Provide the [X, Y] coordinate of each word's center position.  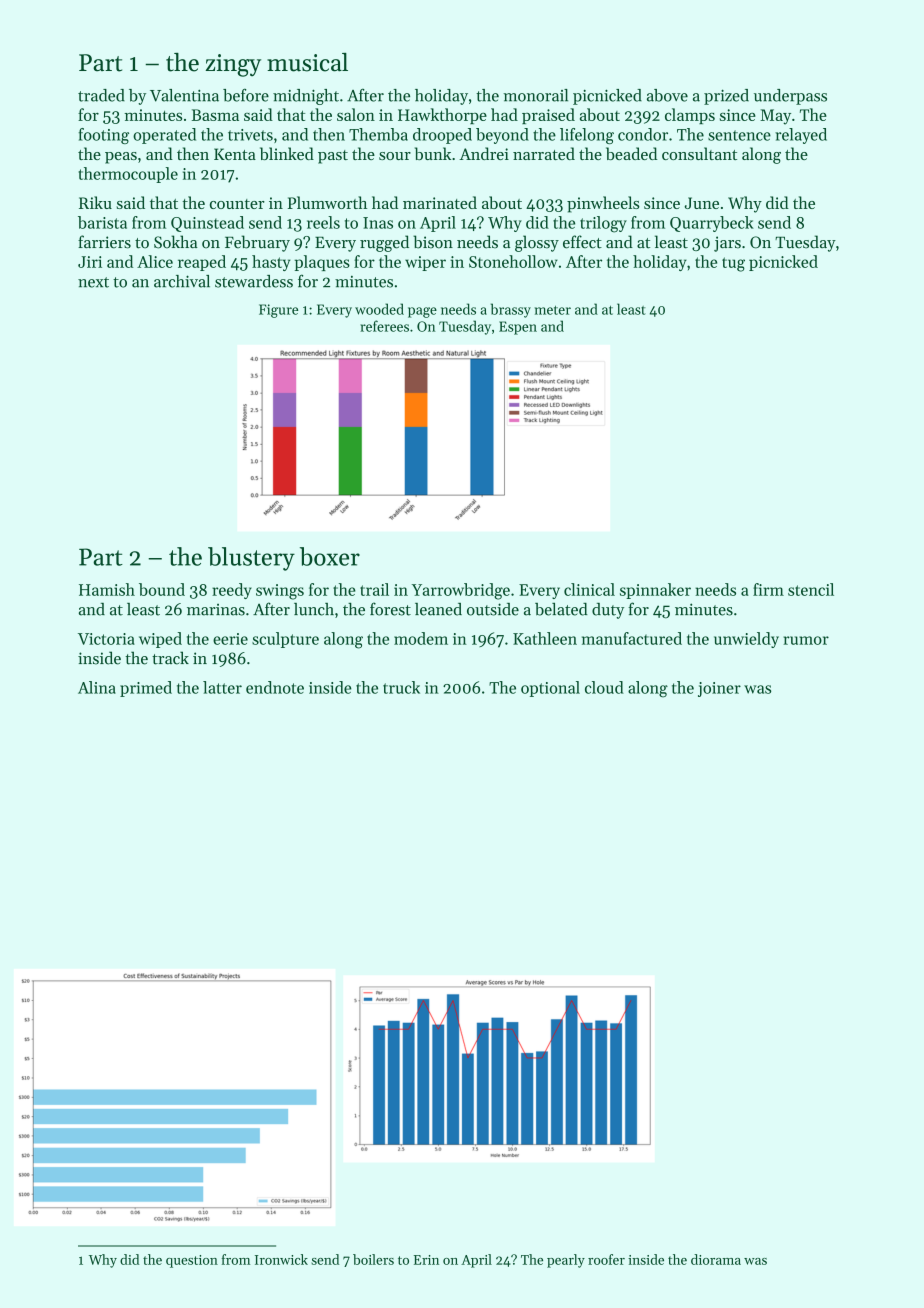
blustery [251, 559]
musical [307, 62]
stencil [811, 589]
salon [356, 114]
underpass [790, 97]
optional [550, 689]
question [192, 1261]
